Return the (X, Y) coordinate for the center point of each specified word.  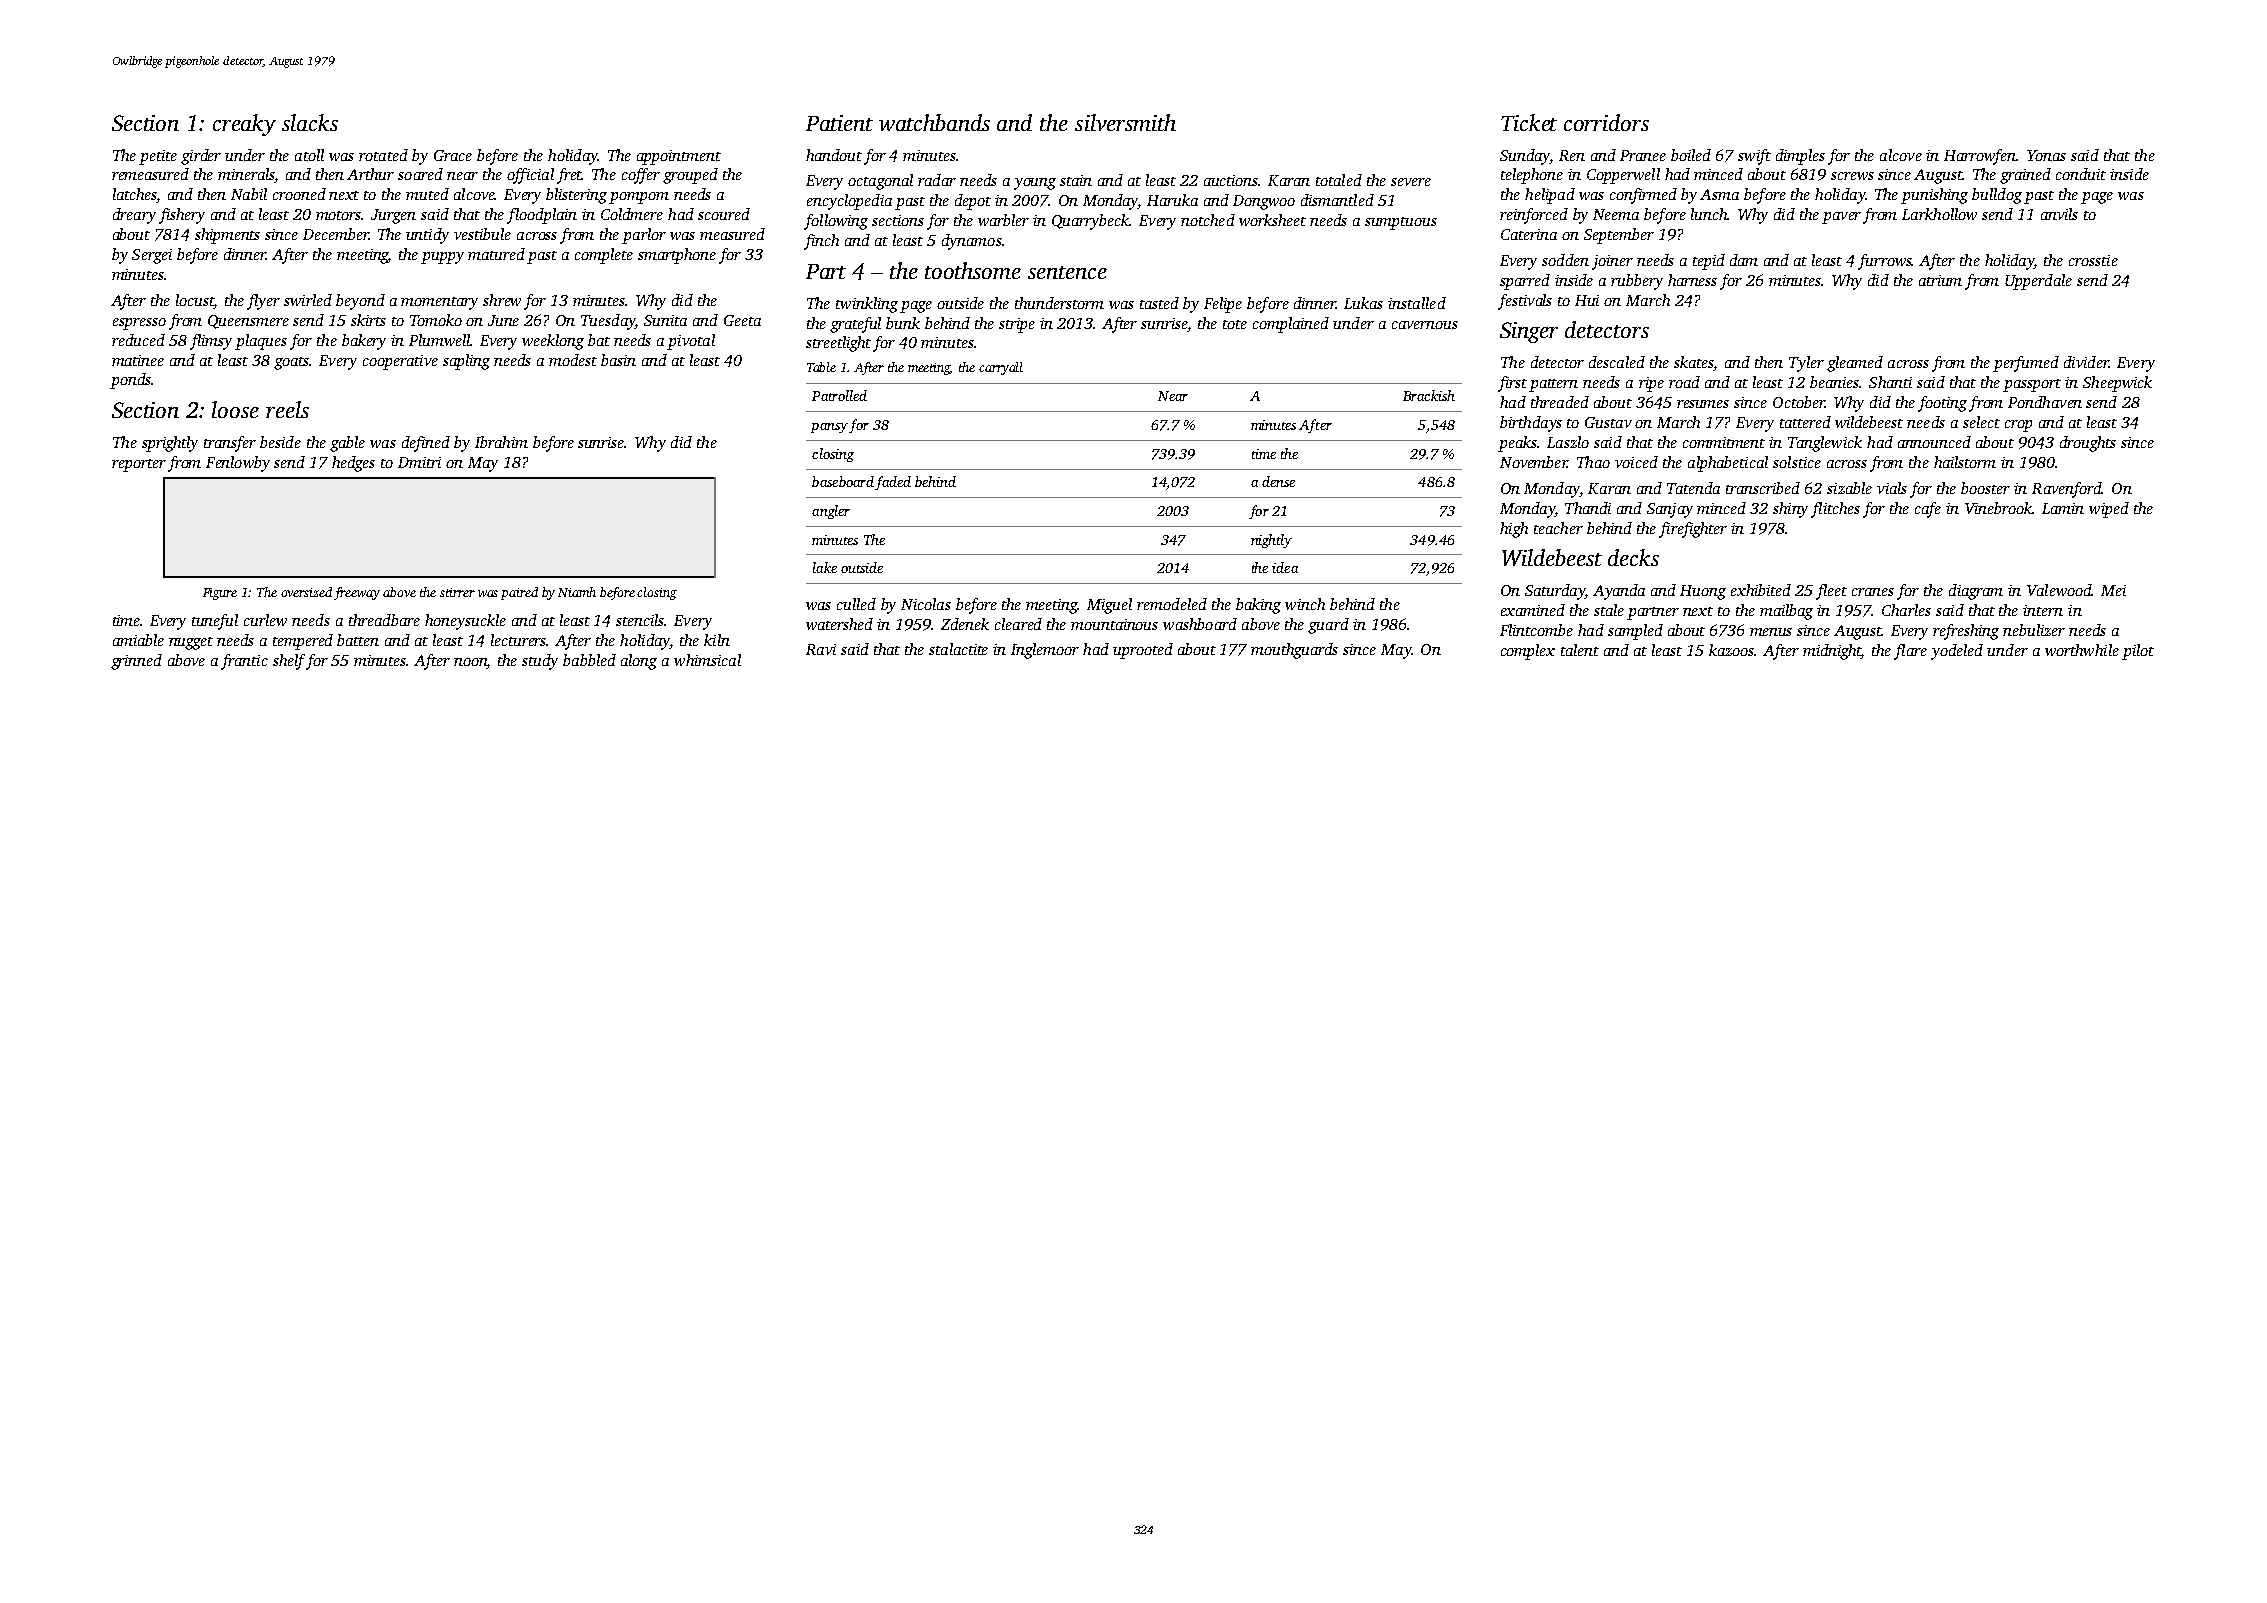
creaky (244, 125)
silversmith (1125, 122)
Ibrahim (501, 442)
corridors (1606, 122)
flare (1910, 652)
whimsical (707, 660)
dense (1278, 481)
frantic (244, 662)
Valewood (2059, 590)
